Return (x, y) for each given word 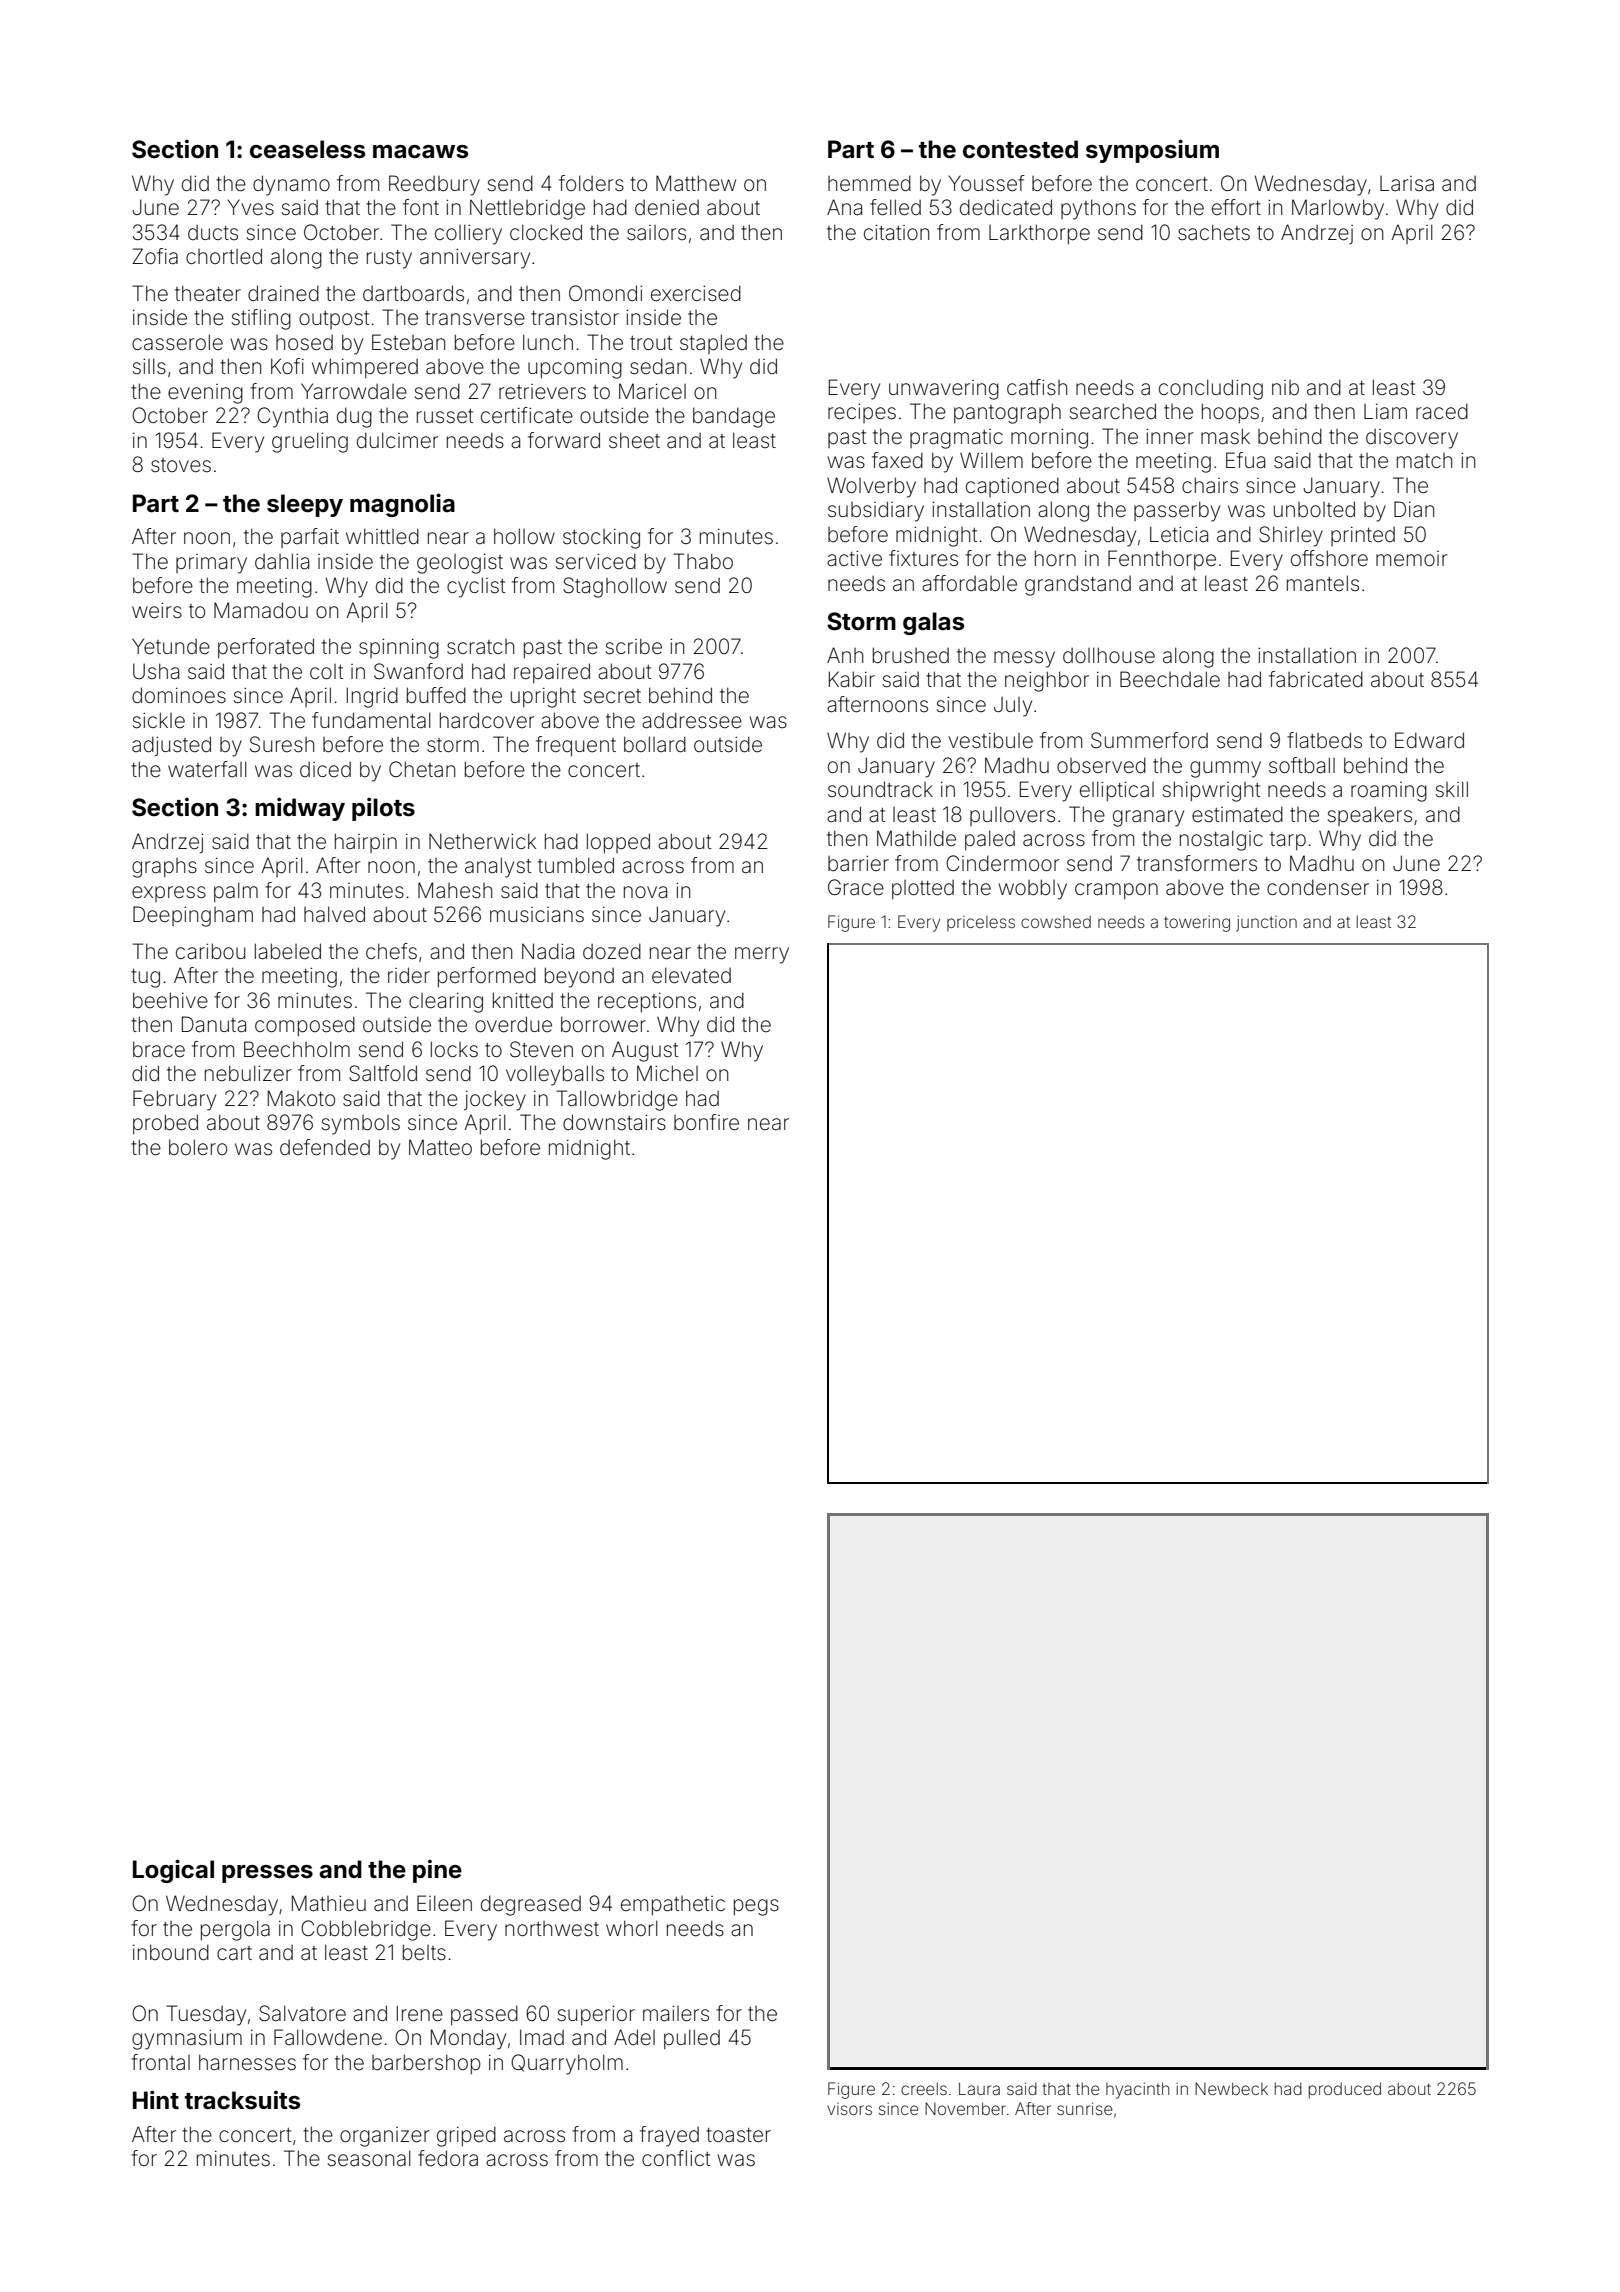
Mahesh (455, 890)
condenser (1318, 888)
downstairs (614, 1122)
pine (437, 1871)
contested (1020, 149)
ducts (213, 232)
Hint (156, 2099)
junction (1266, 923)
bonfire (706, 1122)
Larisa (1407, 183)
